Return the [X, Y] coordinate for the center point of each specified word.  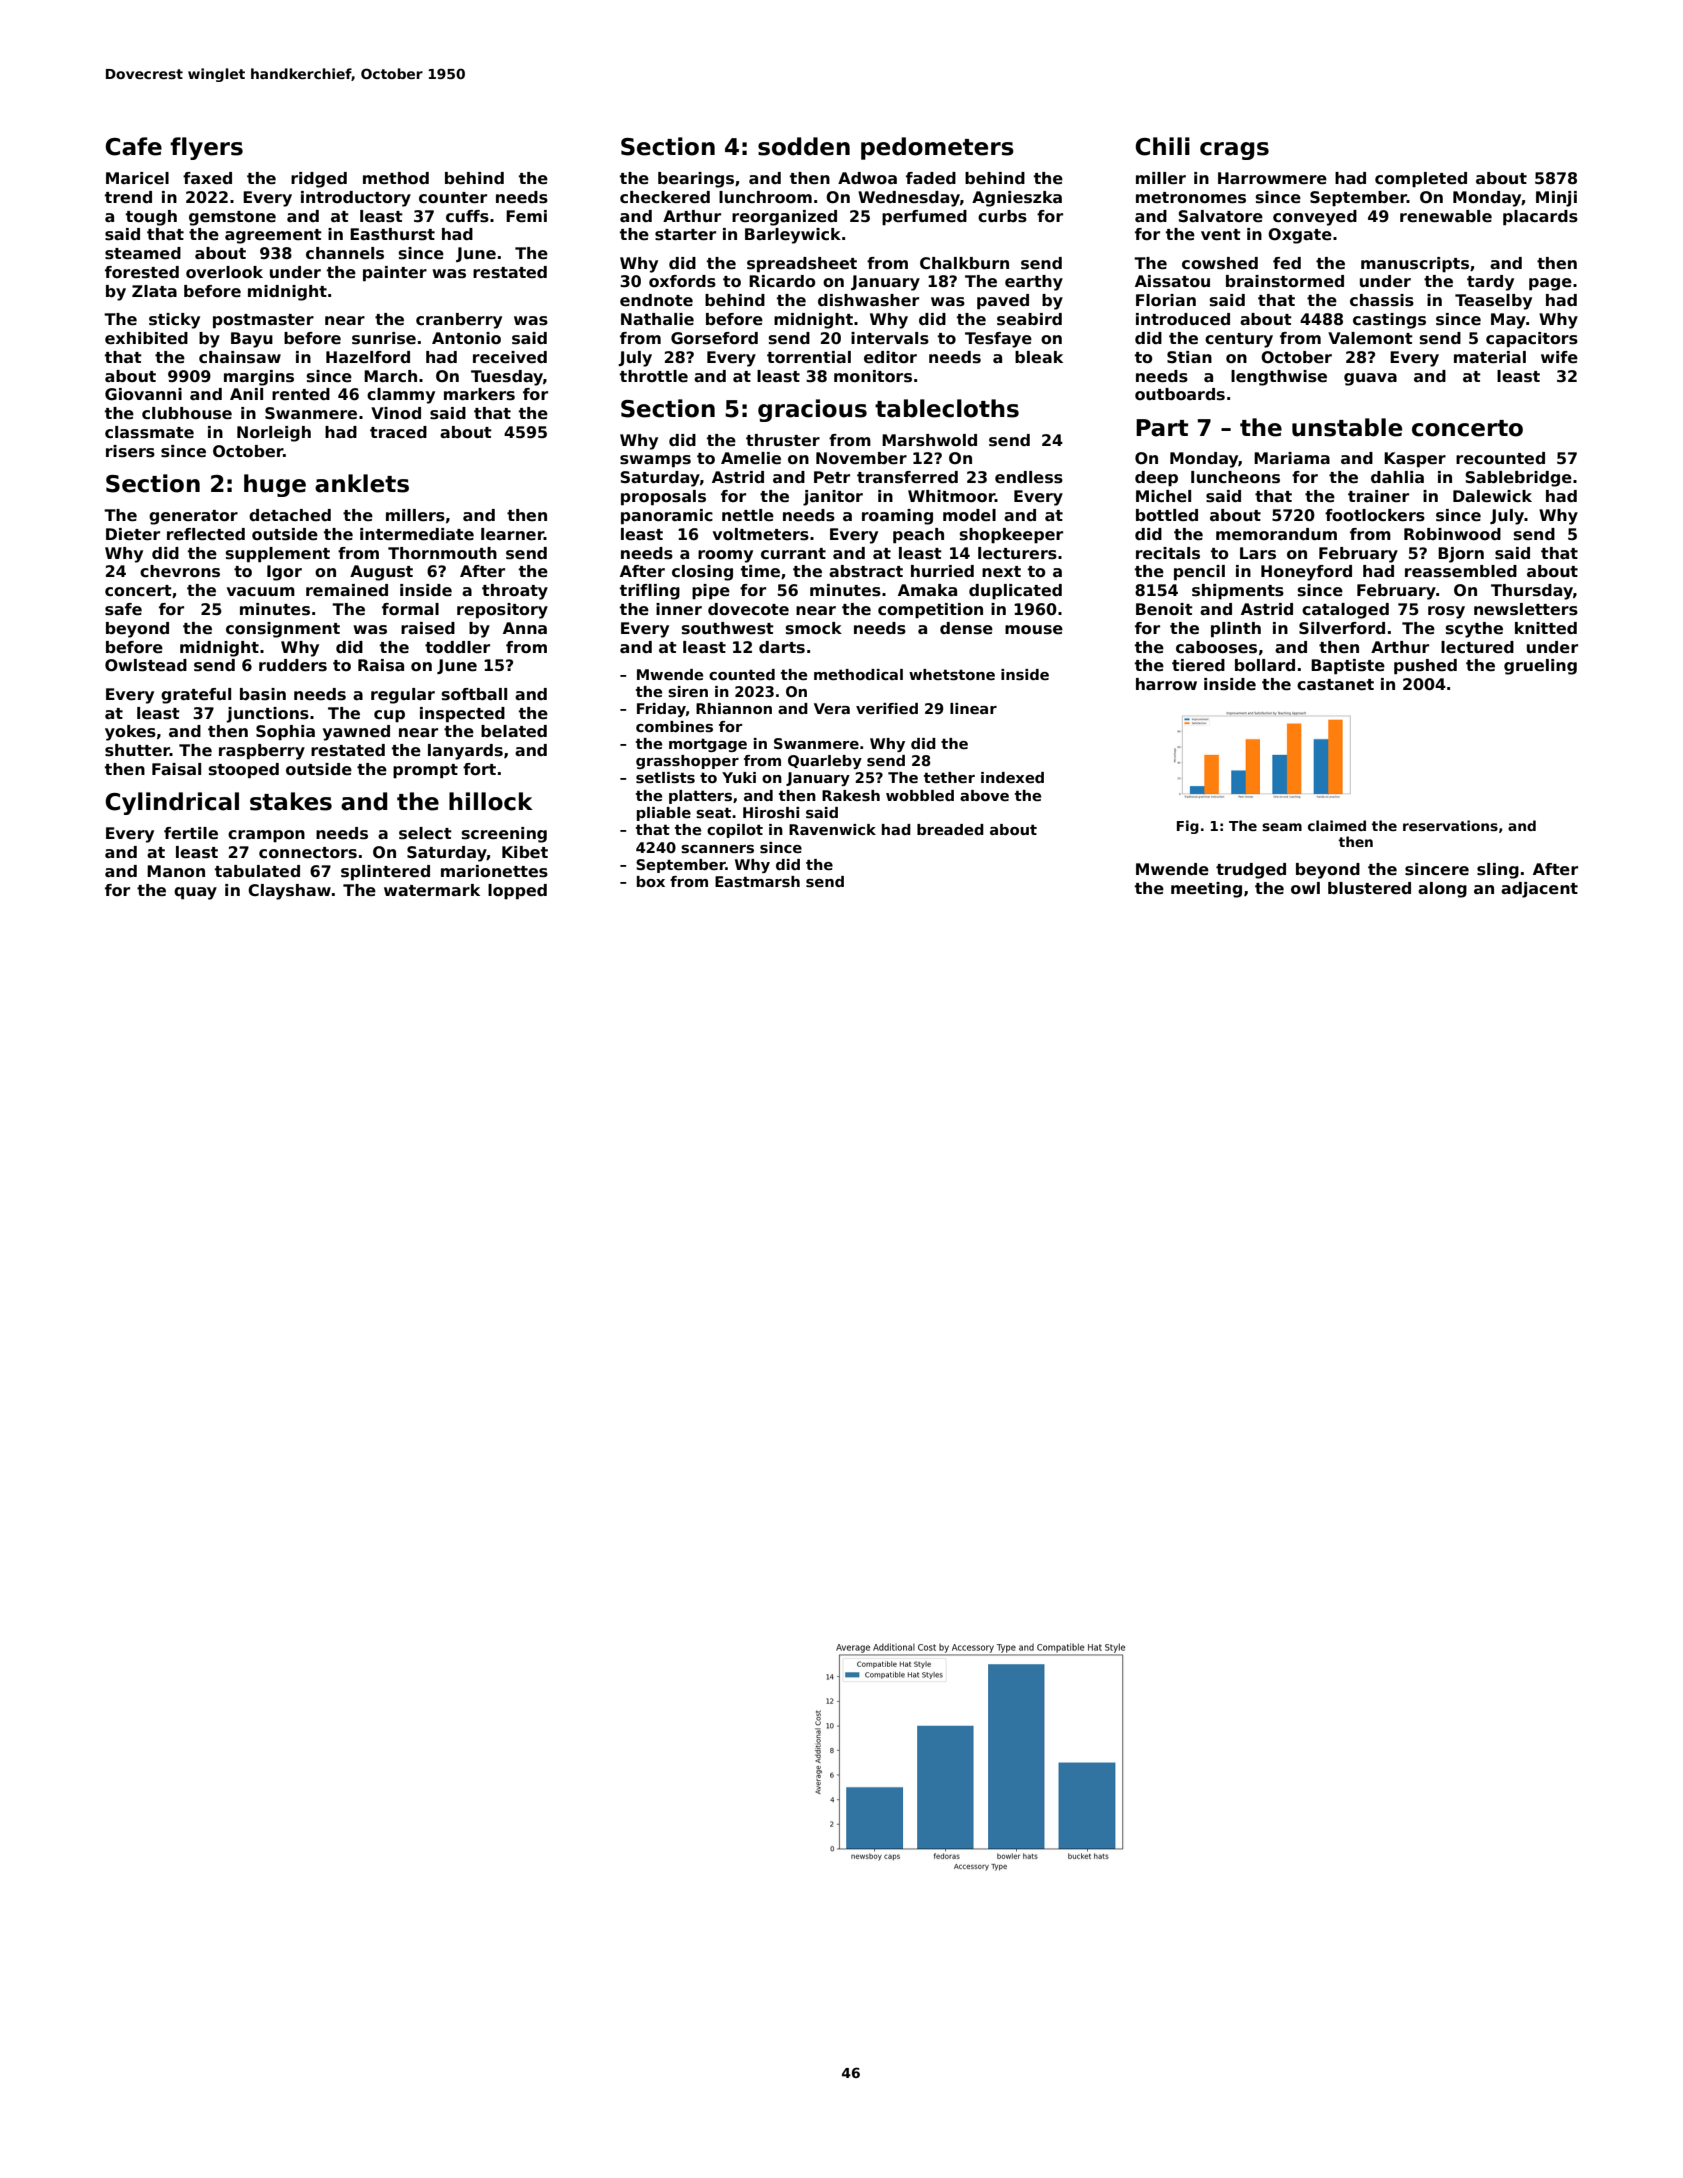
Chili [1162, 146]
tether [949, 777]
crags [1234, 151]
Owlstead [146, 665]
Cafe [133, 146]
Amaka [927, 590]
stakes [291, 801]
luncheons [1235, 477]
